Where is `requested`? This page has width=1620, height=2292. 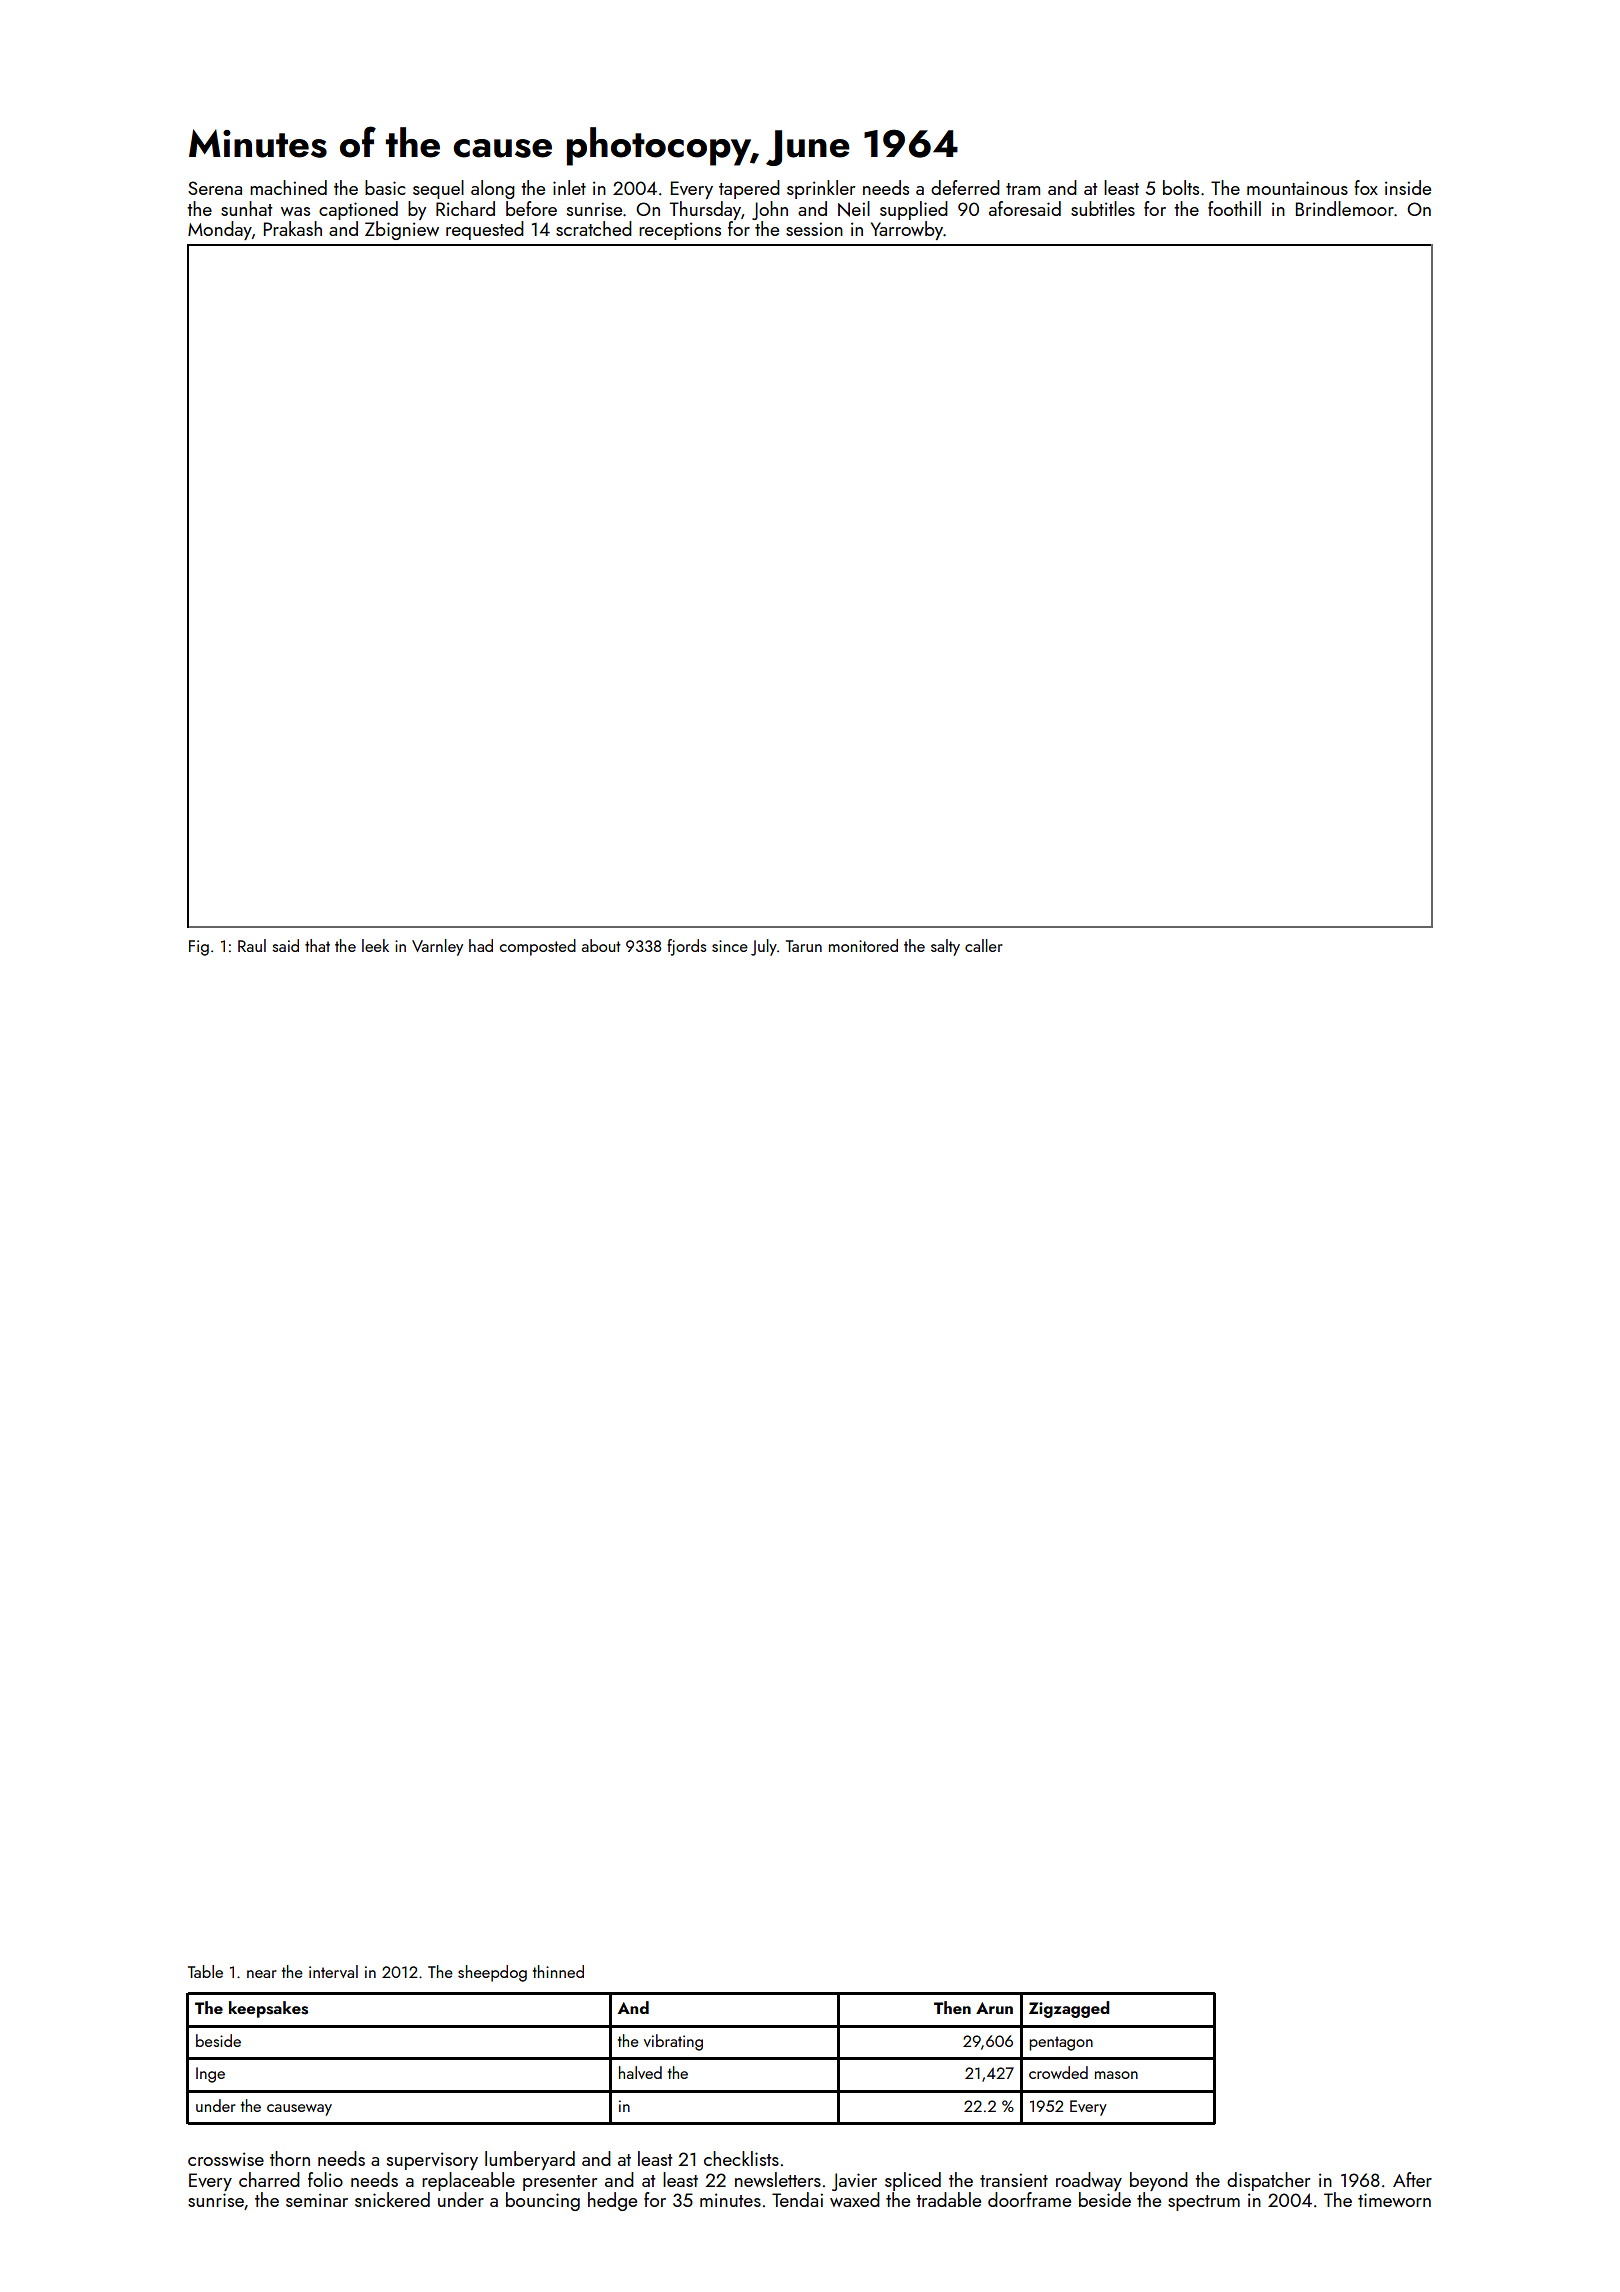
requested is located at coordinates (485, 230).
